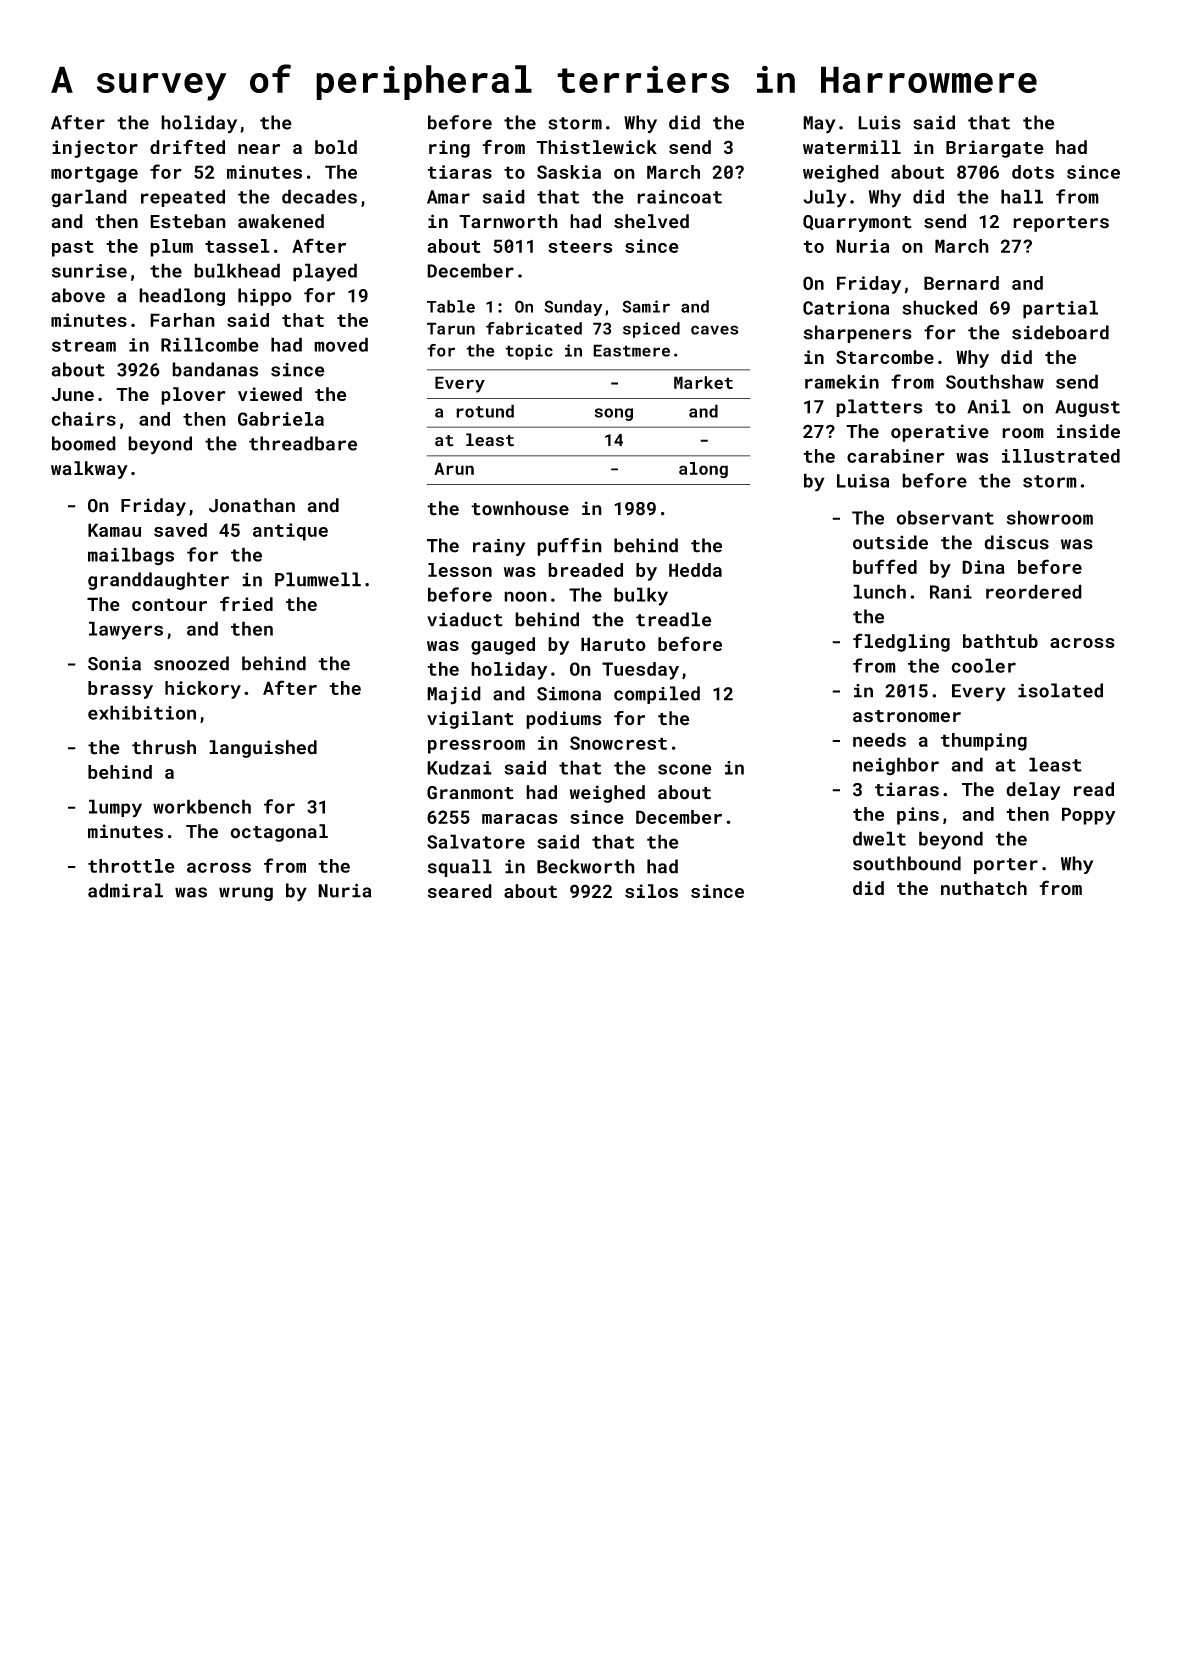 The height and width of the image is (1665, 1177). I want to click on bulky, so click(641, 596).
